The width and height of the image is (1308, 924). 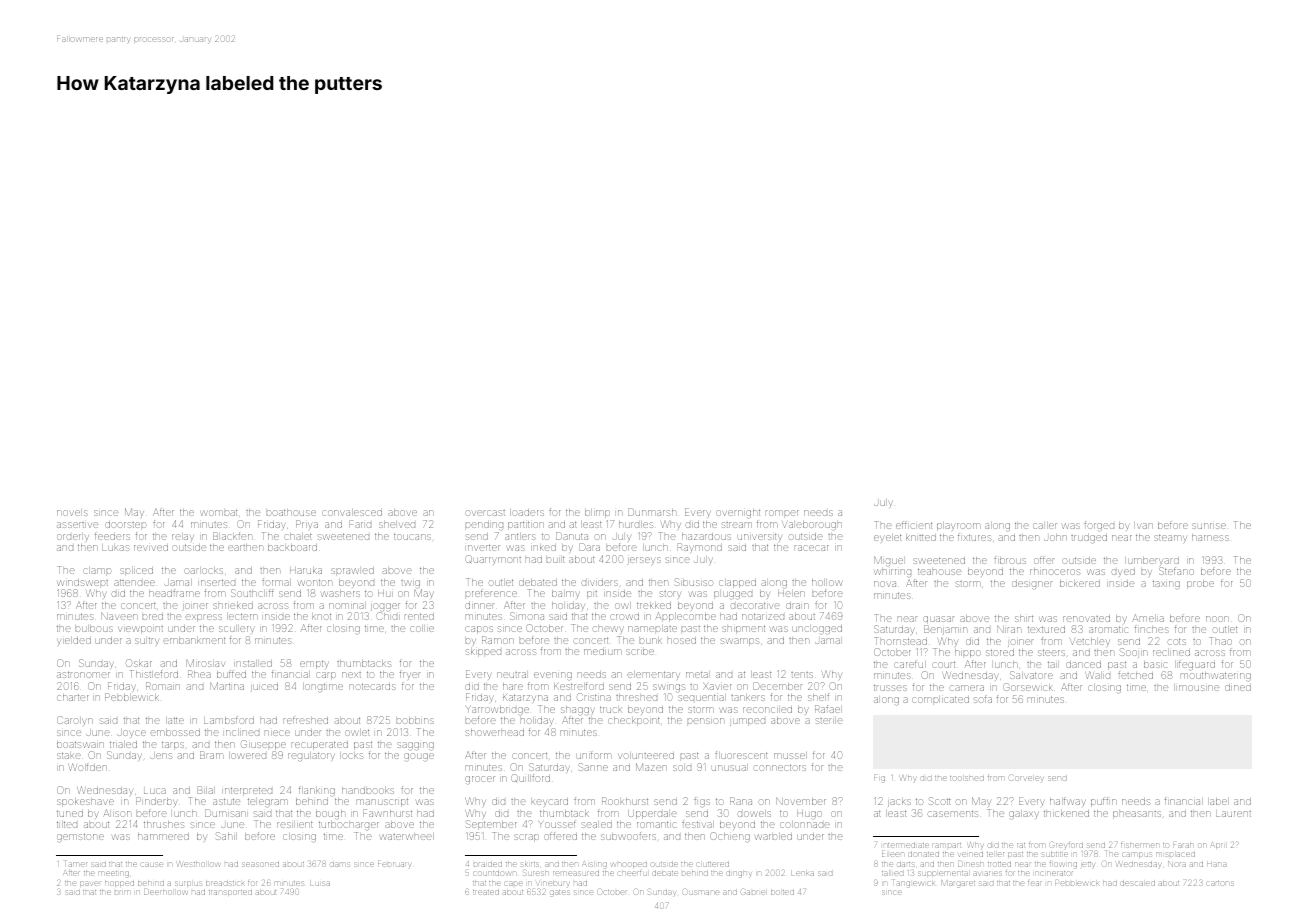 What do you see at coordinates (780, 767) in the image?
I see `connectors` at bounding box center [780, 767].
